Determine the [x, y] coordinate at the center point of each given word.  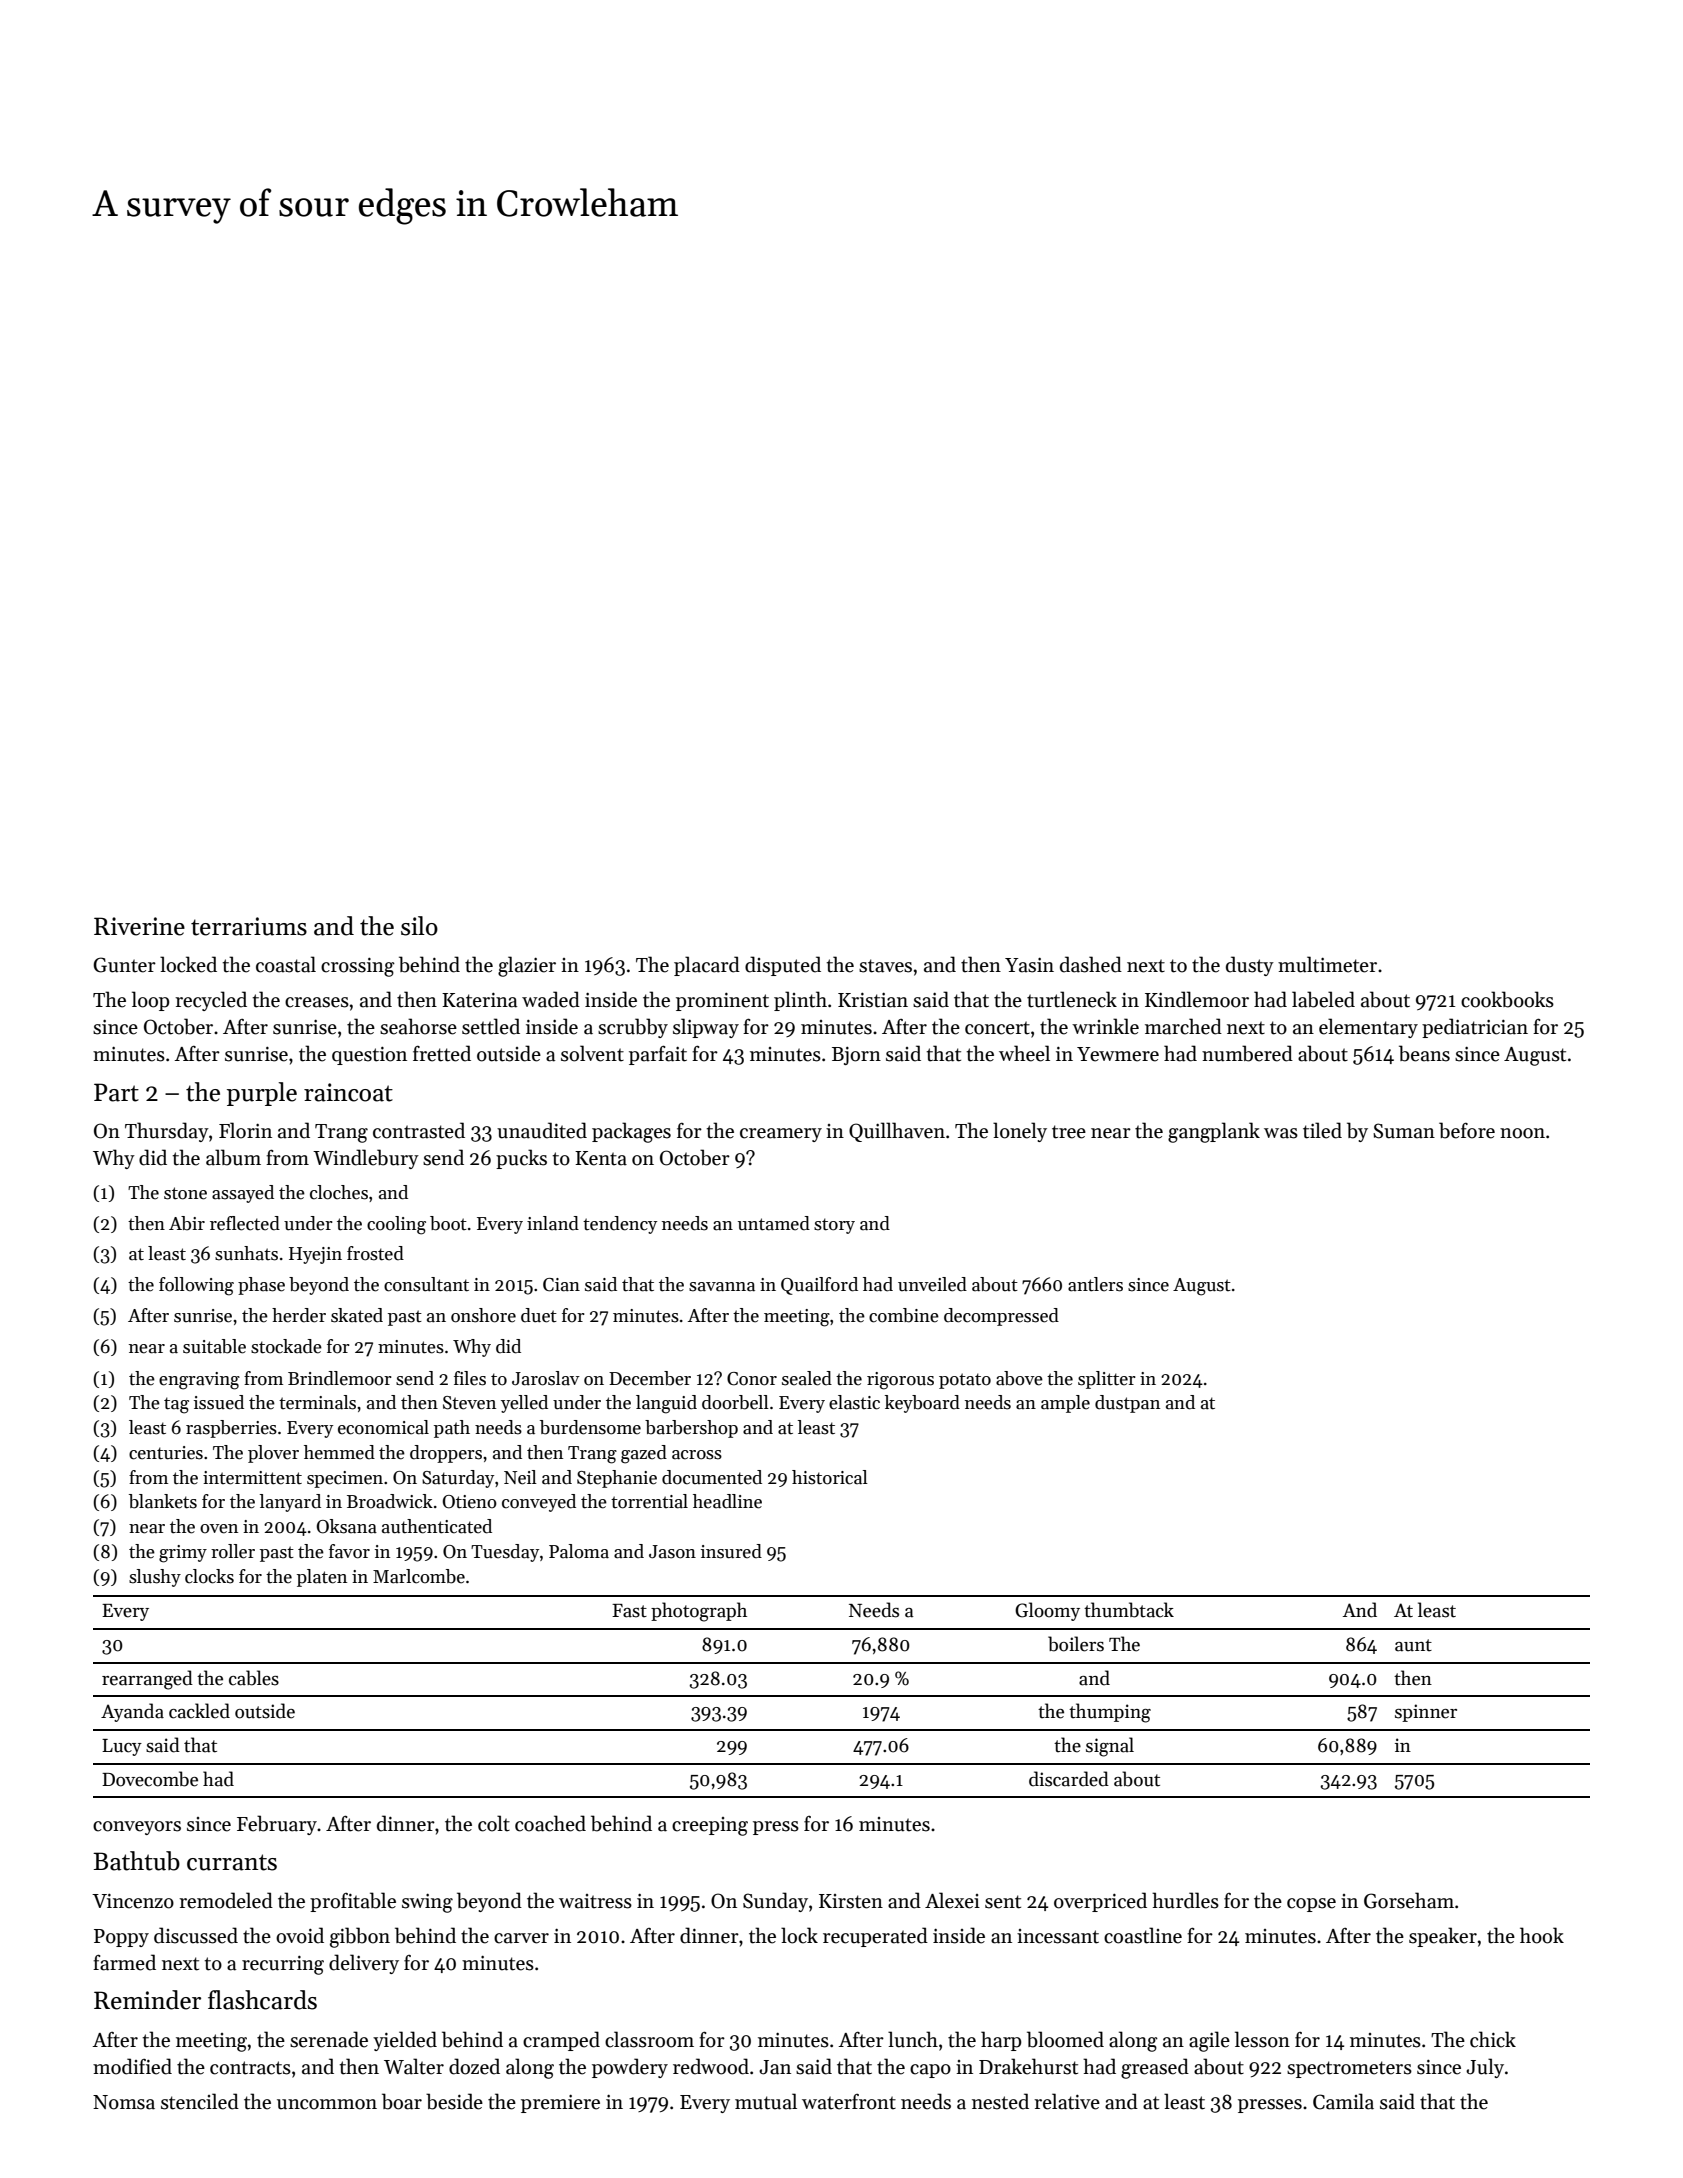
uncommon [327, 2104]
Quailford [819, 1286]
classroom [649, 2039]
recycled [211, 1001]
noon [1522, 1133]
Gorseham [1409, 1900]
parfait [658, 1055]
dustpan [1127, 1404]
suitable [214, 1346]
